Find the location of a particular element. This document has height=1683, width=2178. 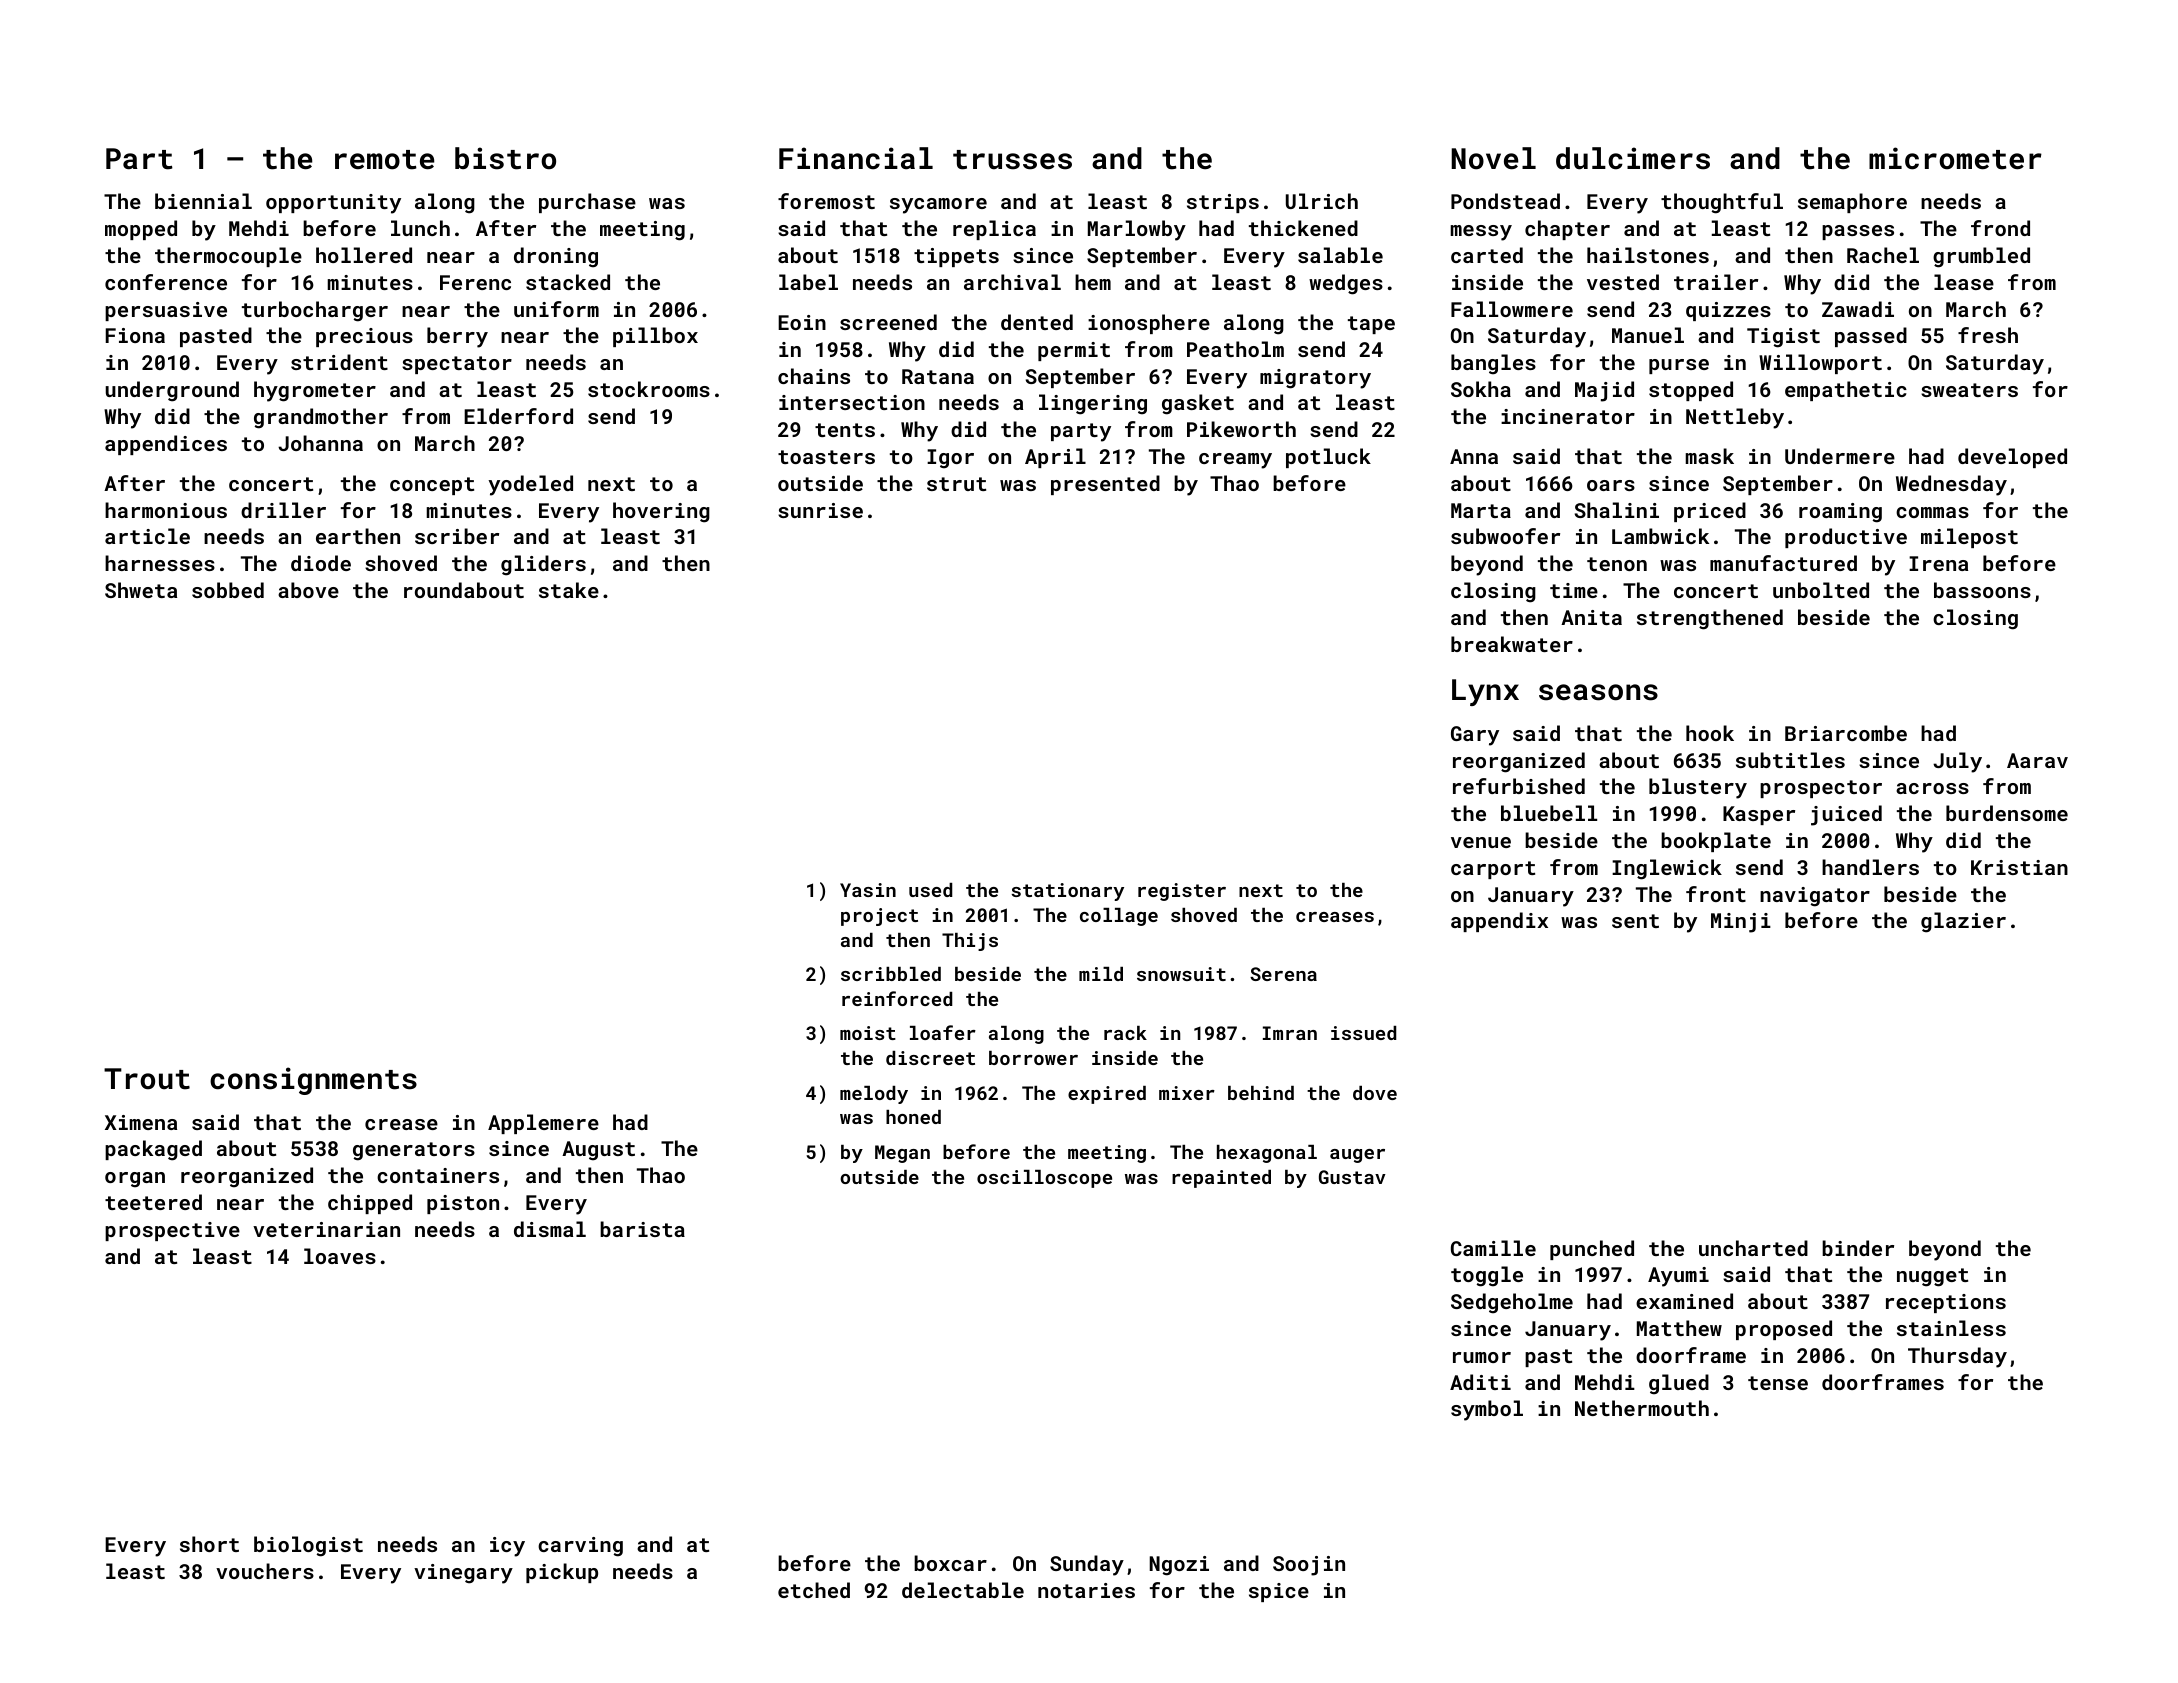

tents is located at coordinates (845, 430).
